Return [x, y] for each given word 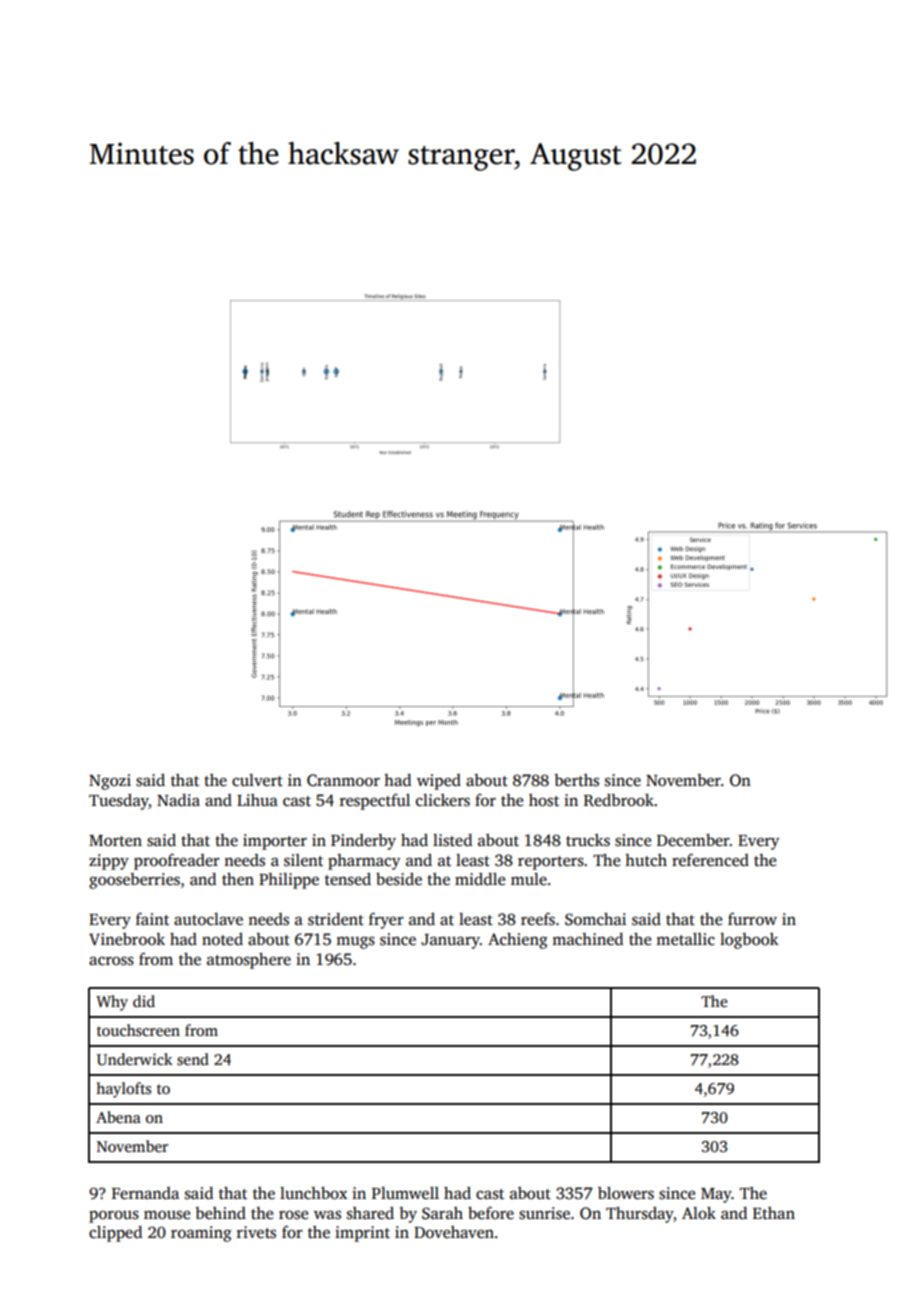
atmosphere [249, 961]
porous [114, 1216]
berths [576, 780]
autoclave [208, 919]
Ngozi [110, 782]
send [193, 1059]
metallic [685, 939]
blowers [626, 1193]
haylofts [123, 1090]
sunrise [544, 1213]
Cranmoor [343, 780]
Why [112, 1003]
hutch [646, 860]
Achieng [518, 941]
